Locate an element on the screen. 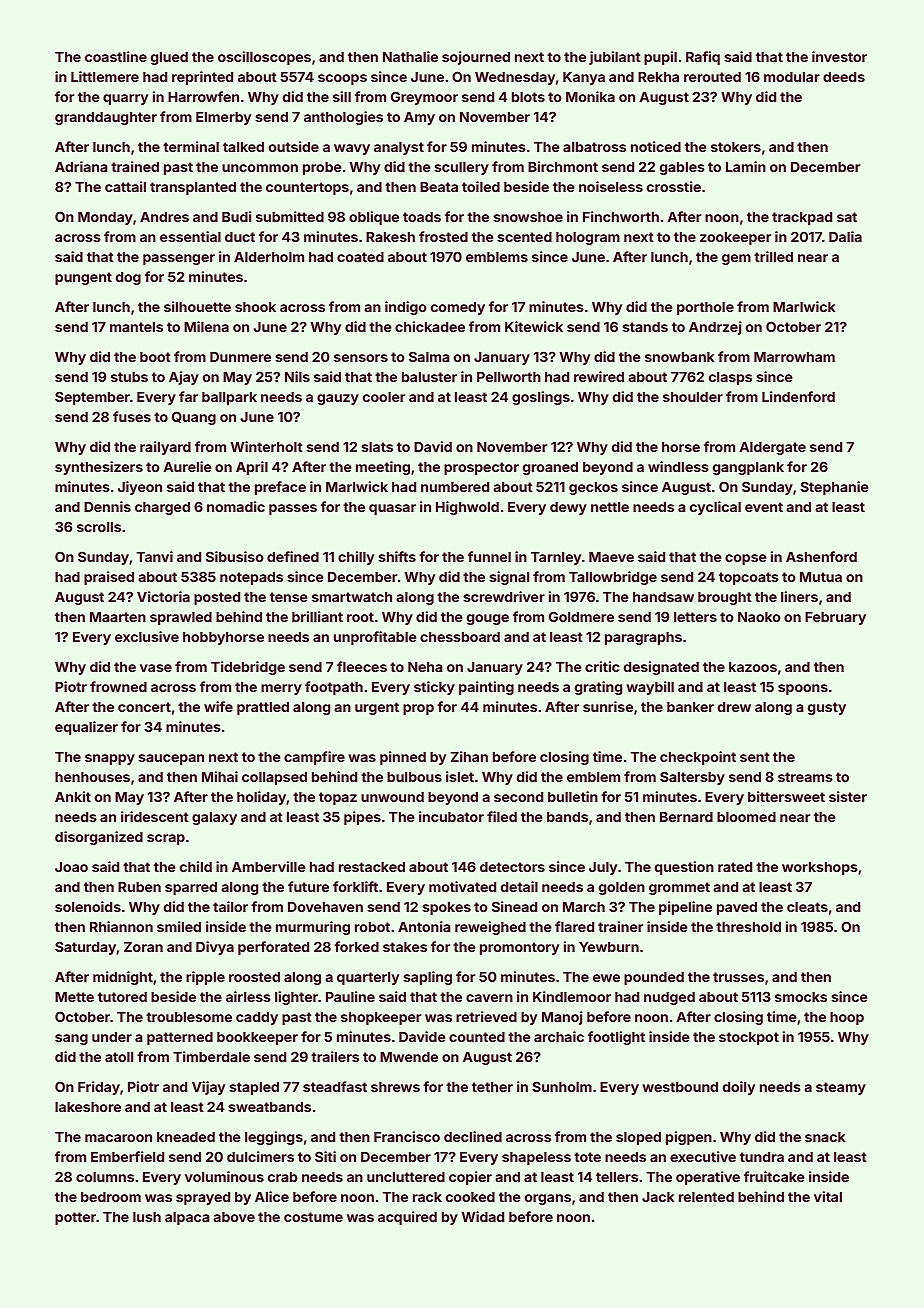 This screenshot has height=1308, width=924. smocks is located at coordinates (801, 997).
